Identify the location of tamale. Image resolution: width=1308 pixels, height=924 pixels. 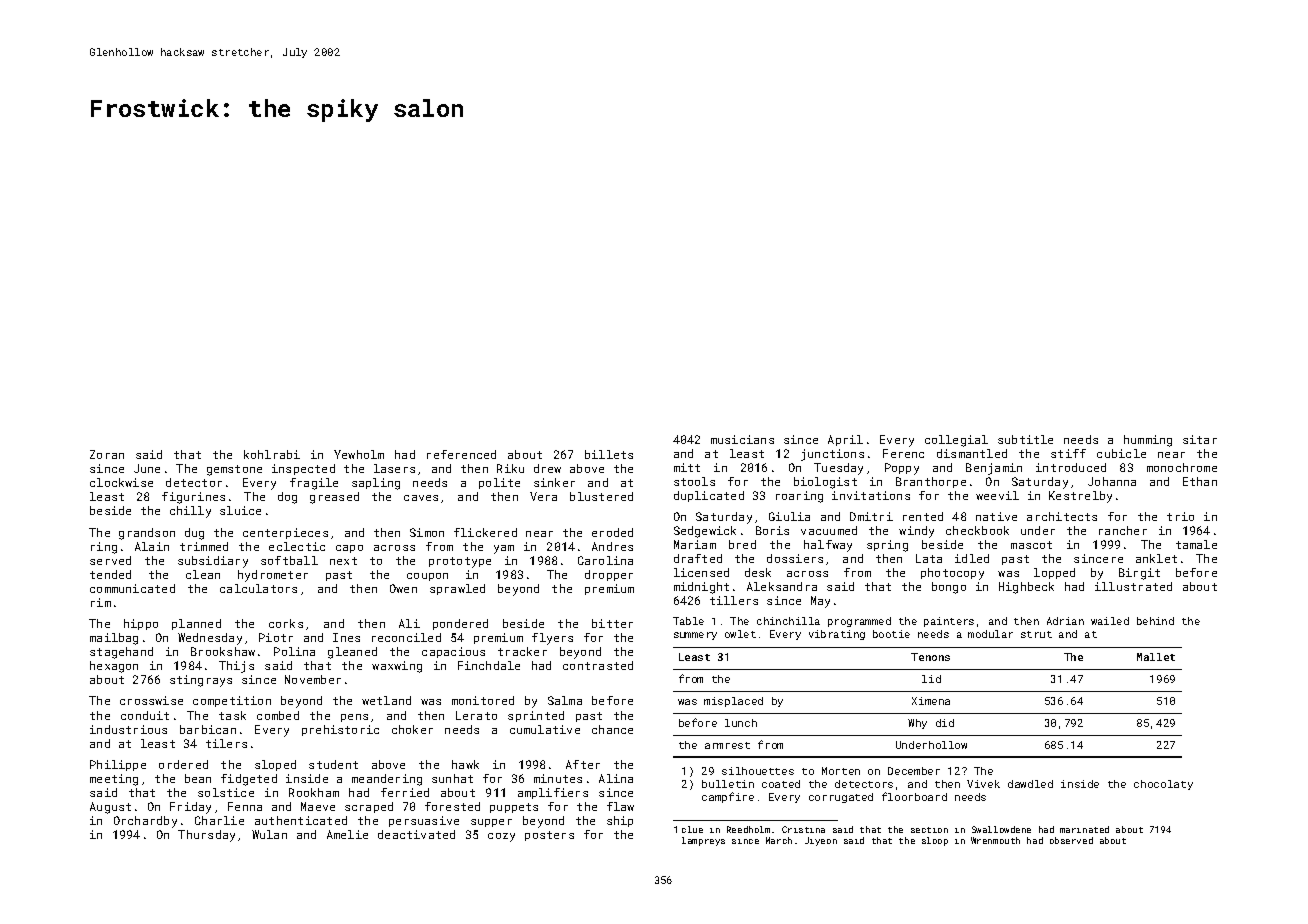
(1196, 544).
